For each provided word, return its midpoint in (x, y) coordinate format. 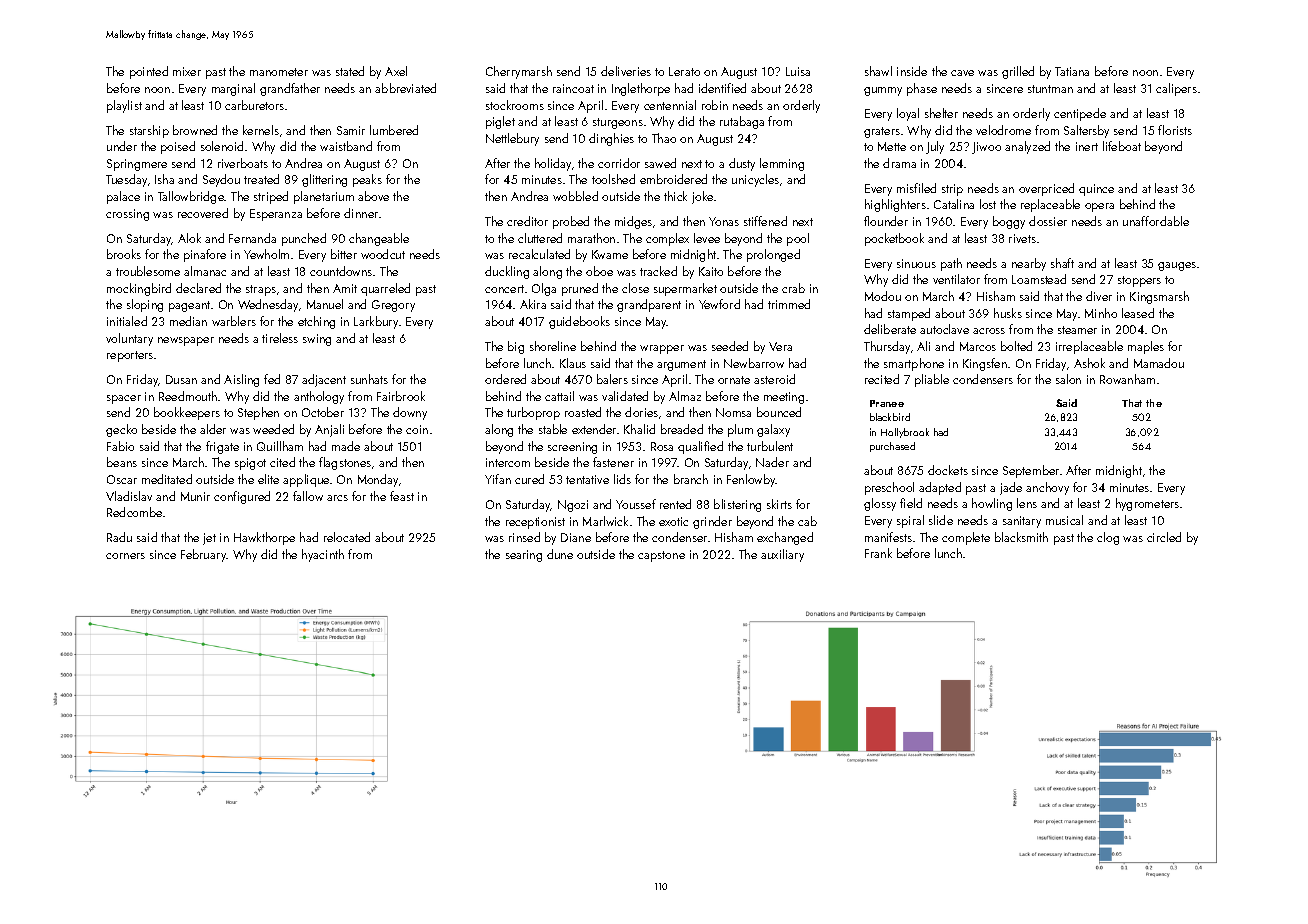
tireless (280, 338)
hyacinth (323, 555)
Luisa (798, 71)
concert (504, 289)
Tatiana (1072, 71)
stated (350, 71)
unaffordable (1156, 221)
